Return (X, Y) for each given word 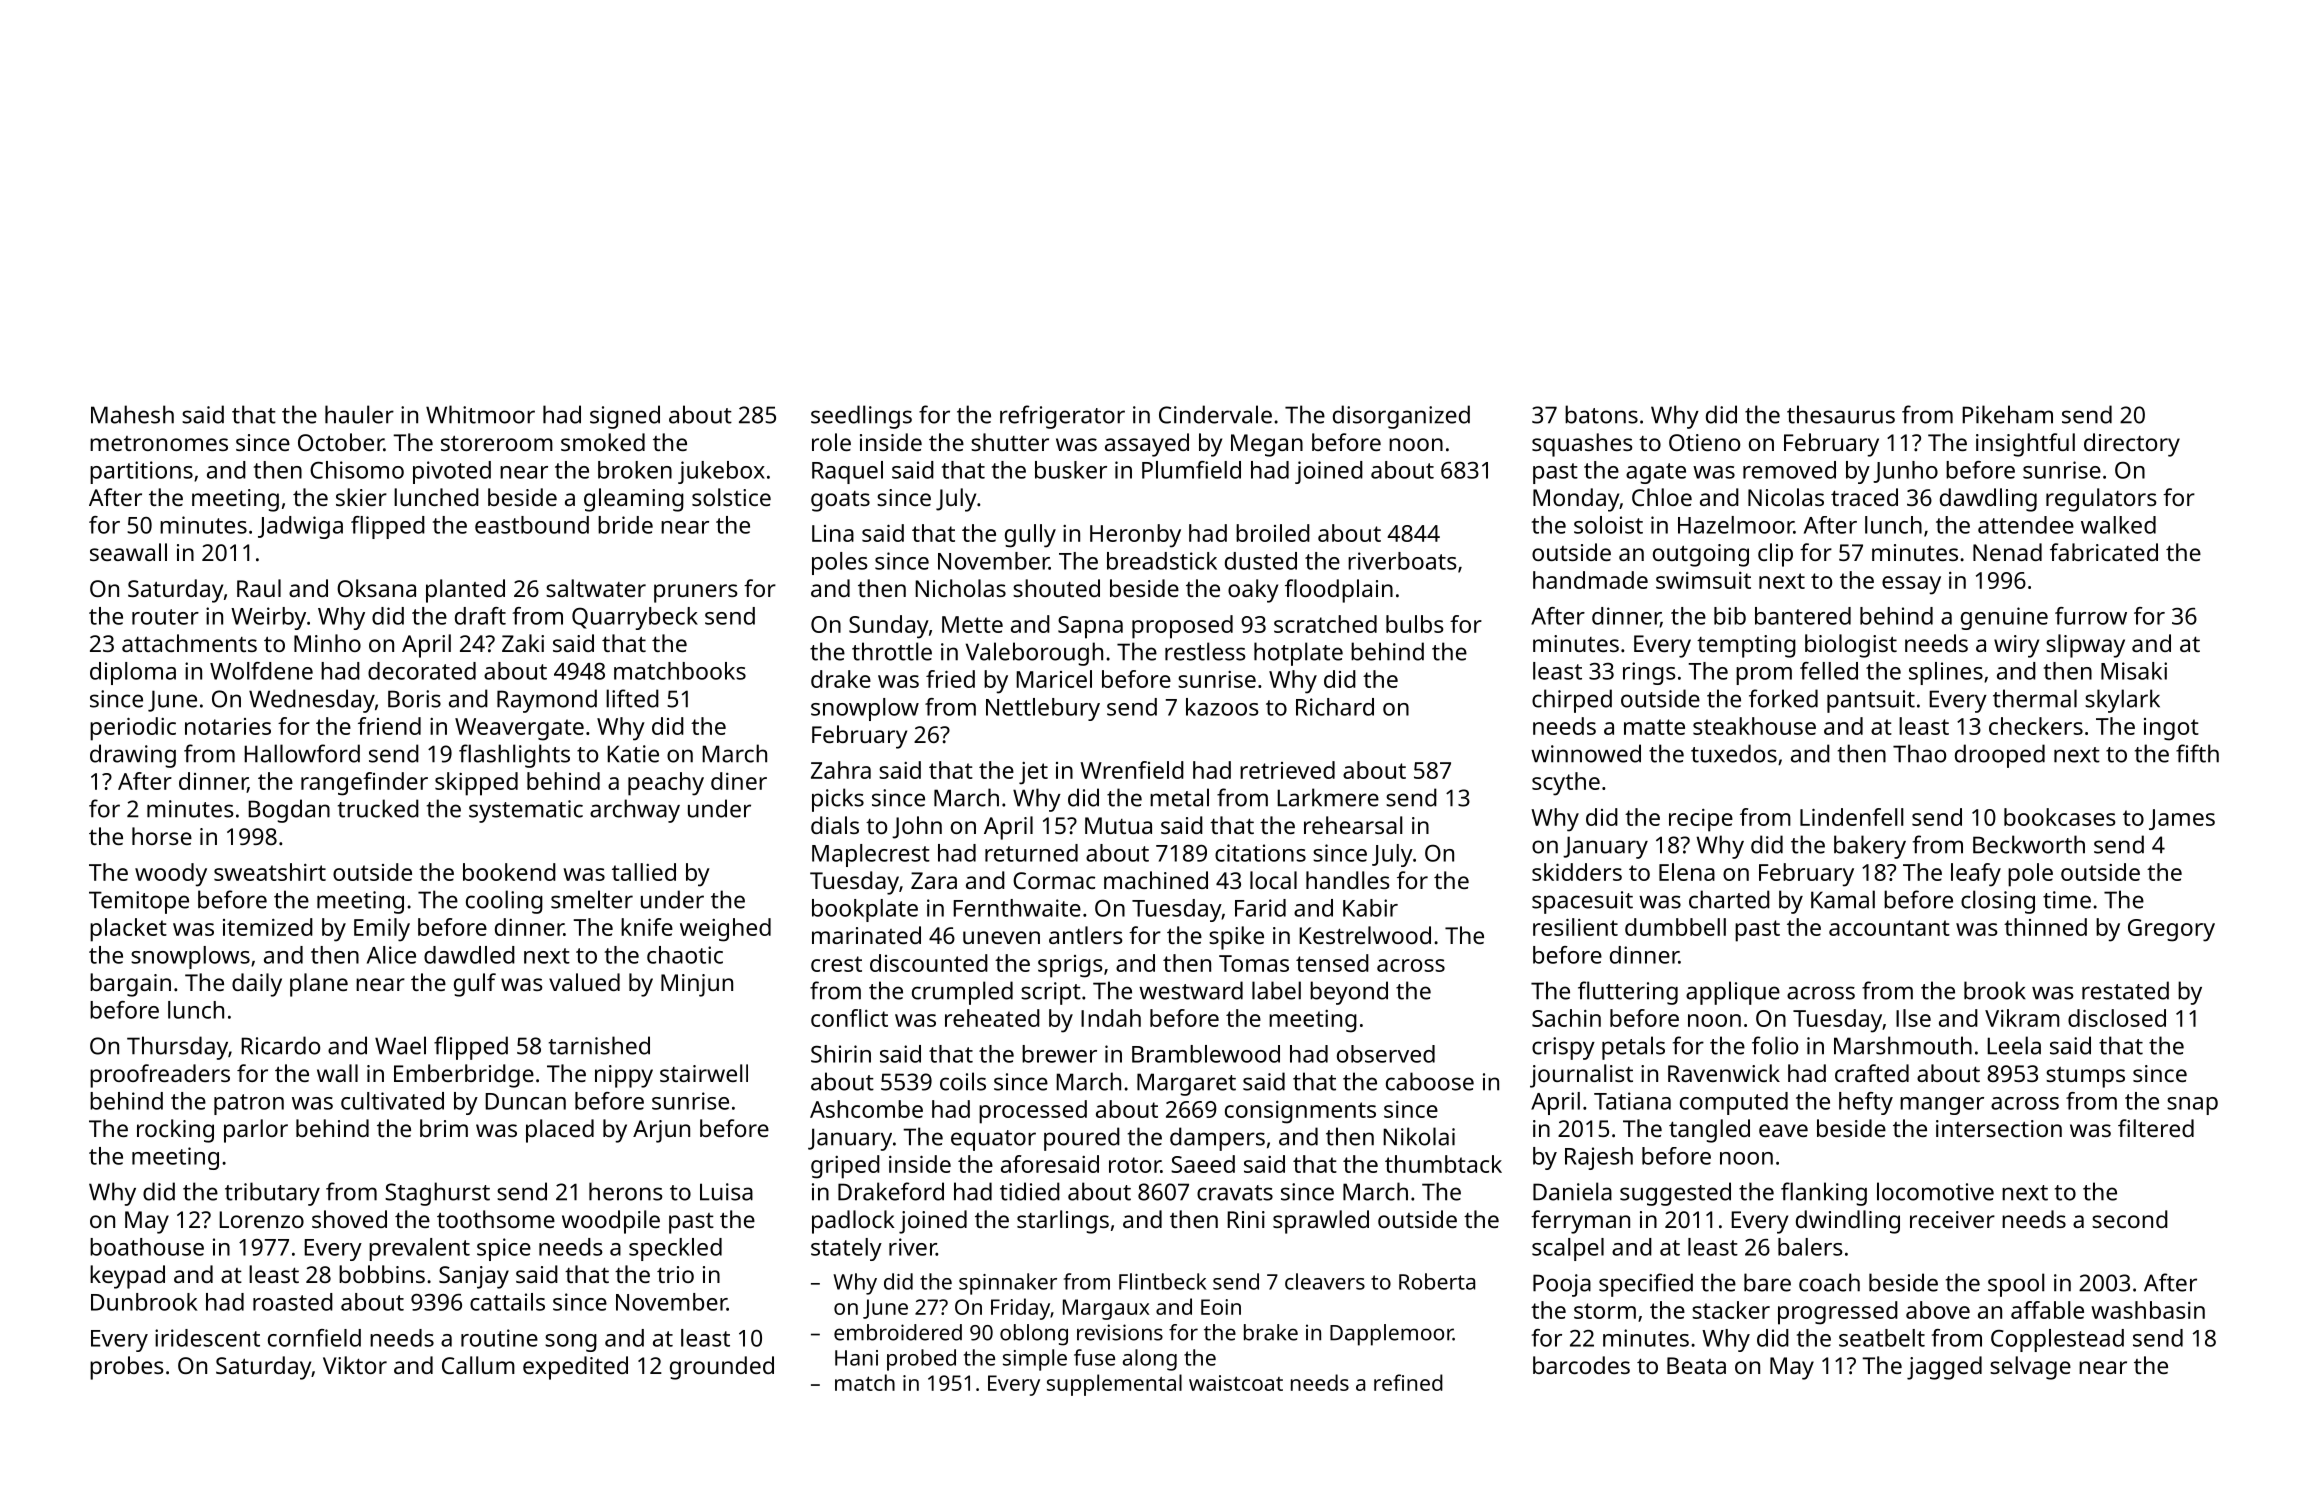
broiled (1273, 533)
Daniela (1572, 1191)
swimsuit (1703, 580)
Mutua (1118, 825)
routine (499, 1338)
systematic (526, 811)
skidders (1577, 872)
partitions (141, 472)
